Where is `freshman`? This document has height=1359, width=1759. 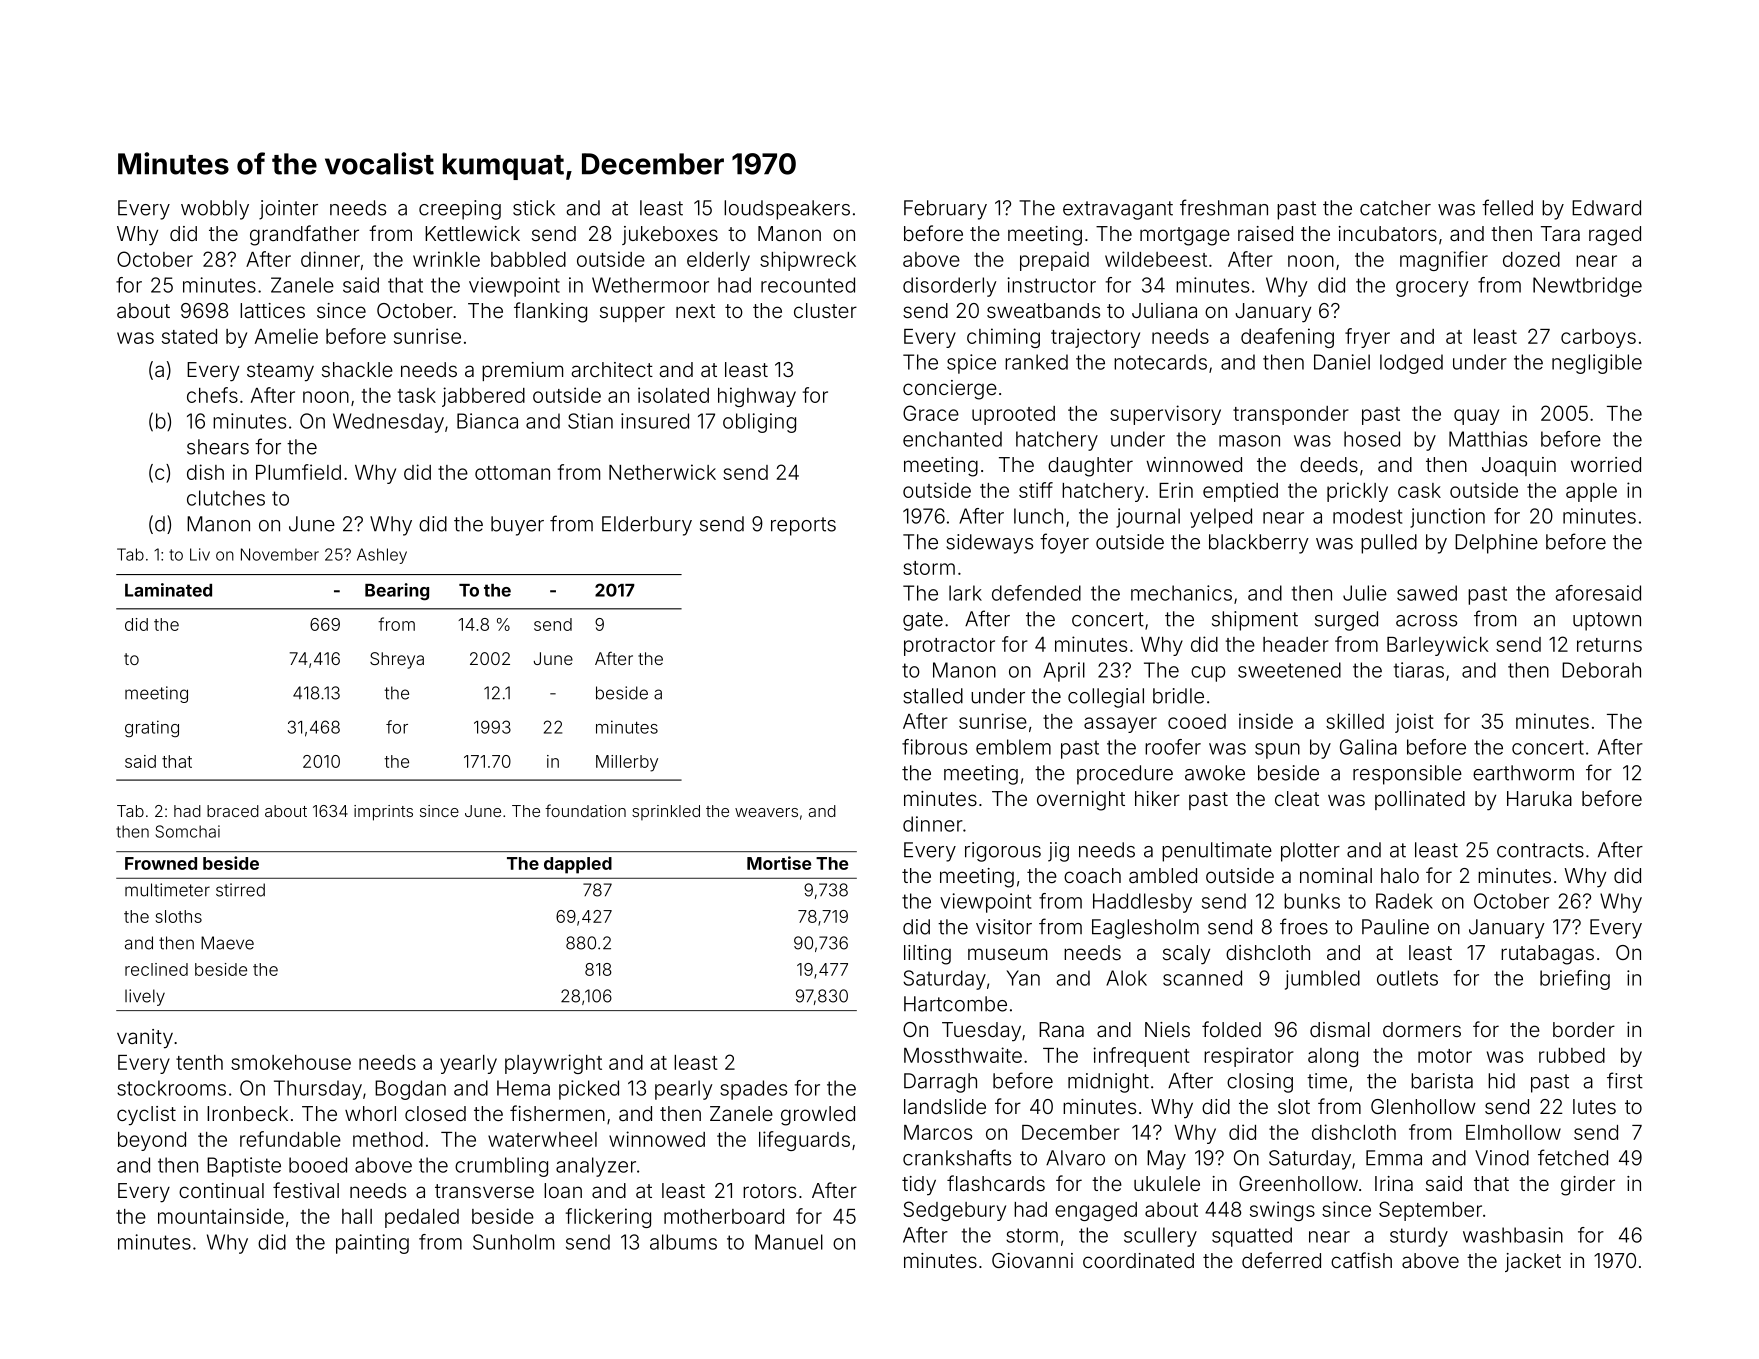 freshman is located at coordinates (1224, 207).
